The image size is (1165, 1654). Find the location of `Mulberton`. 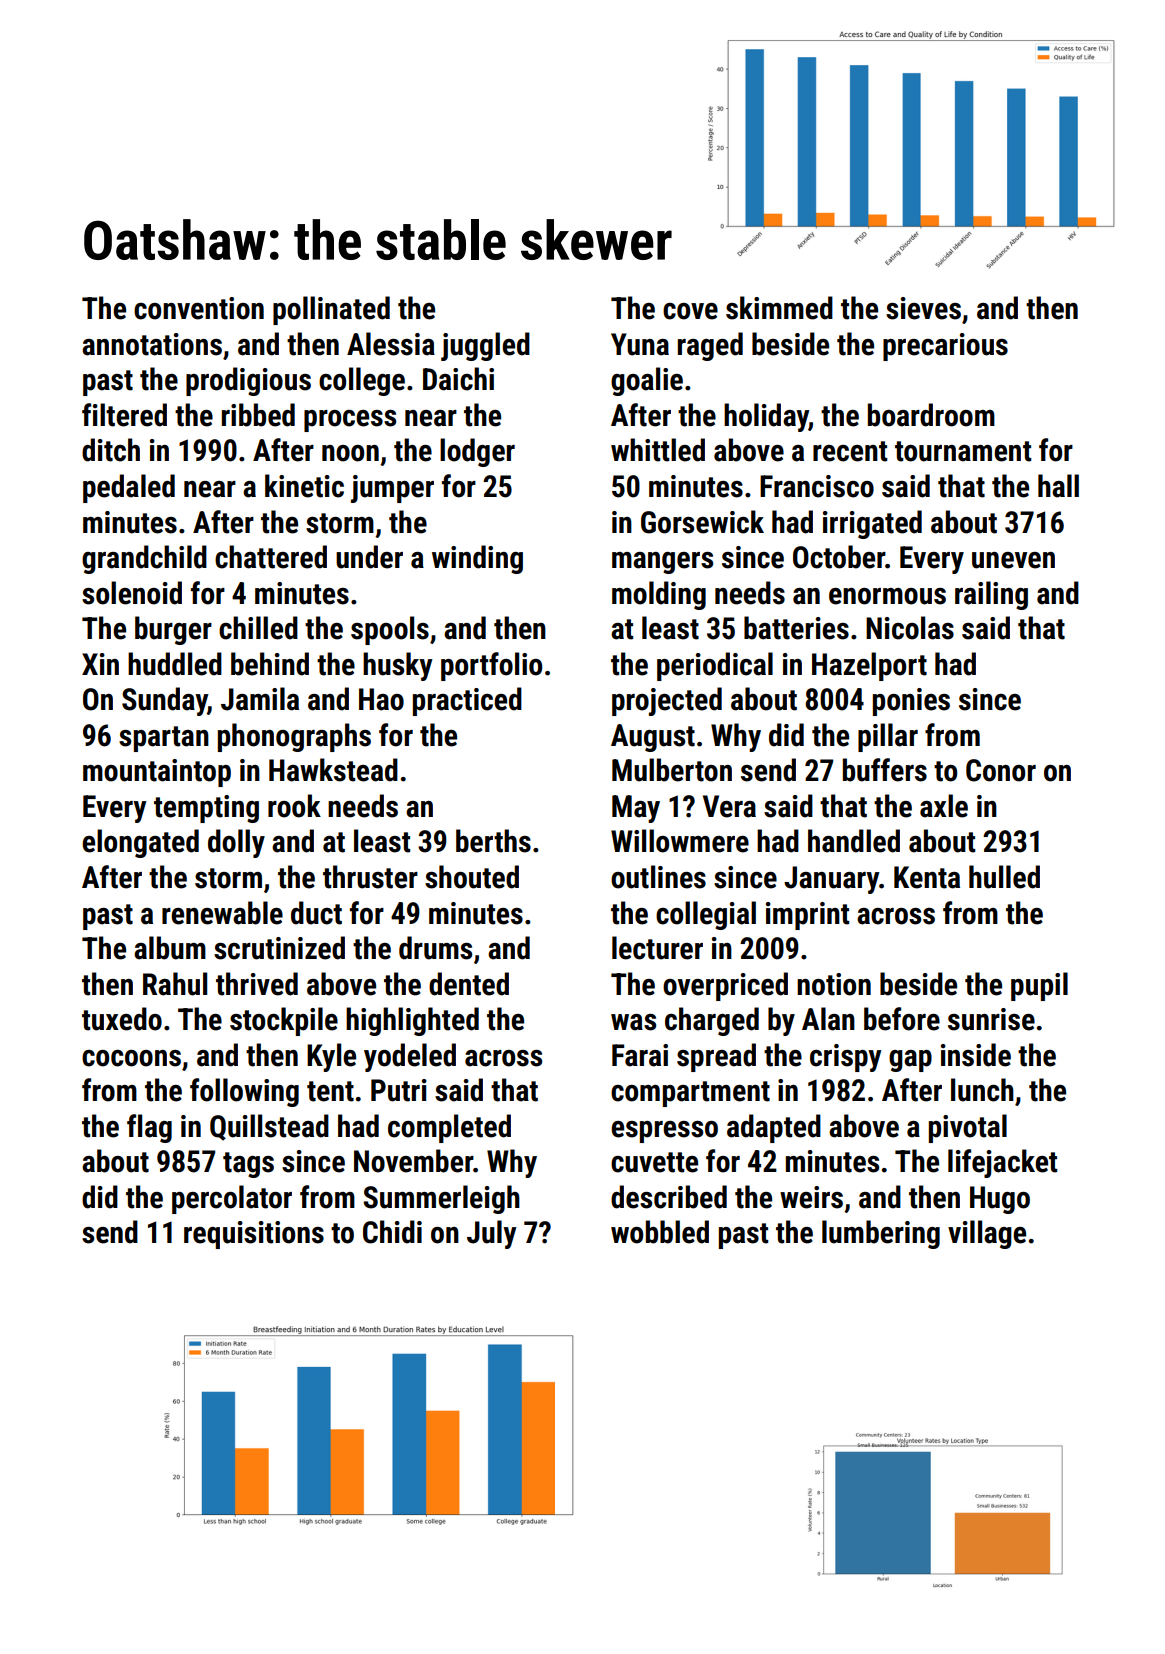

Mulberton is located at coordinates (672, 770).
